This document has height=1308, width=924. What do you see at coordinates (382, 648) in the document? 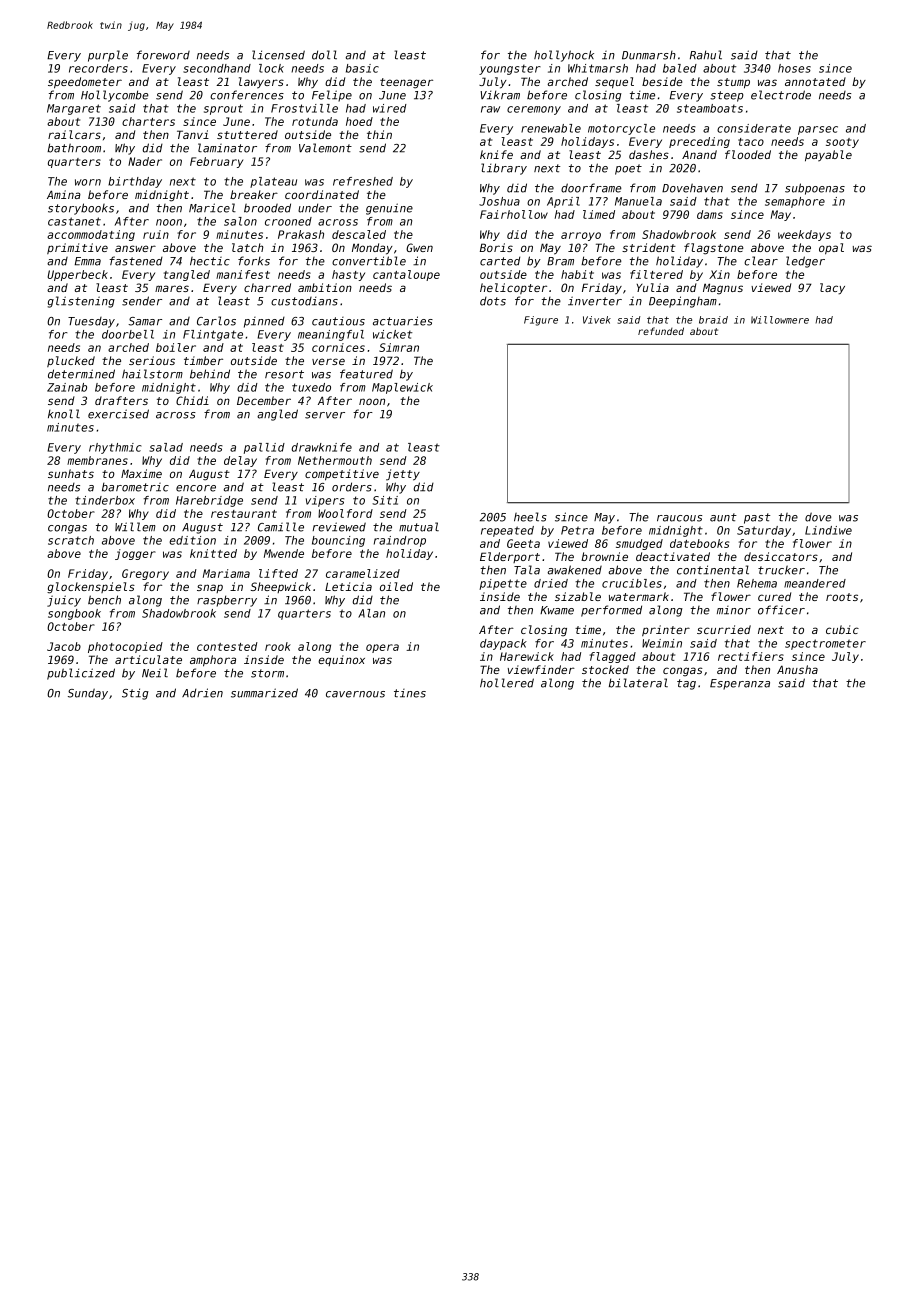
I see `opera` at bounding box center [382, 648].
